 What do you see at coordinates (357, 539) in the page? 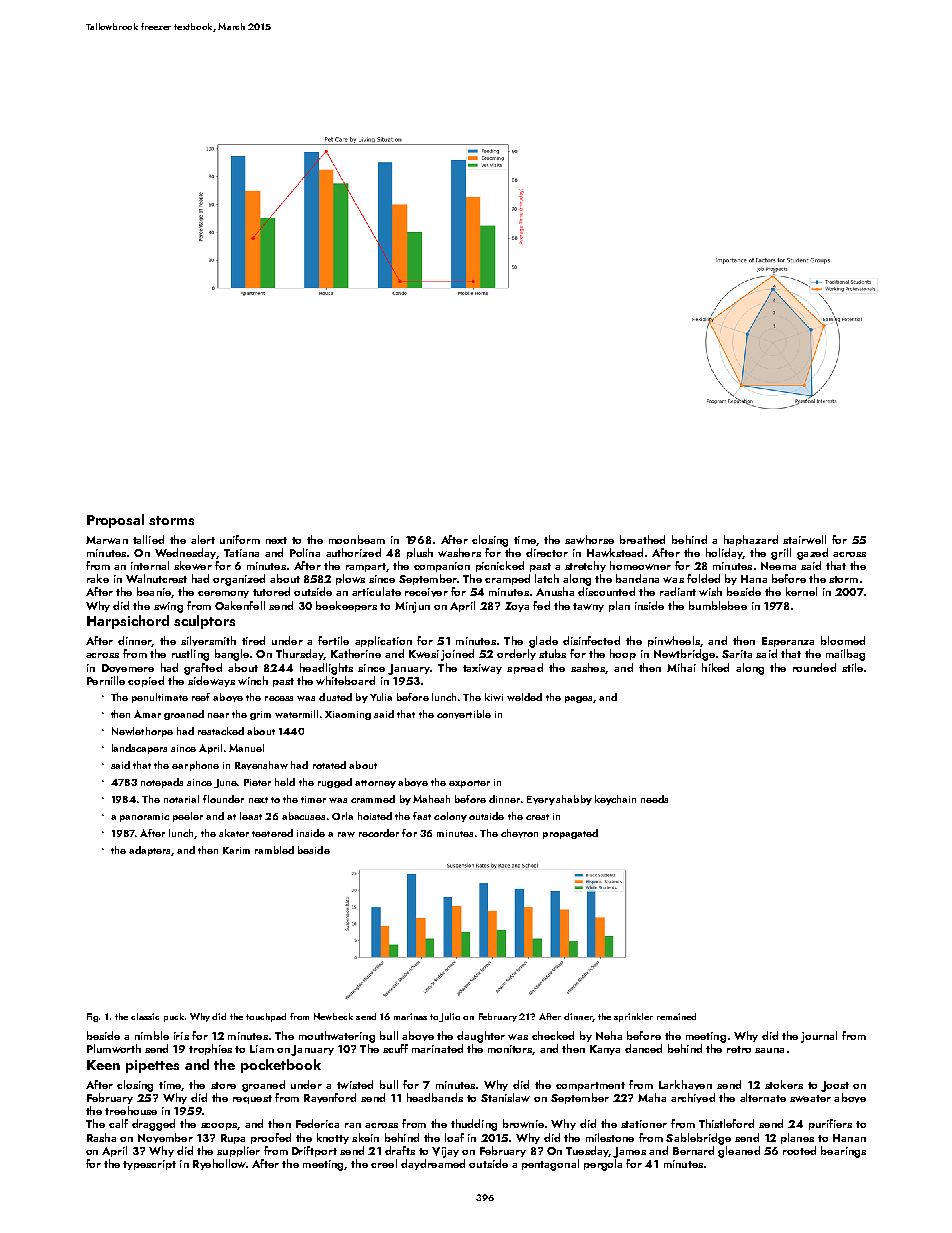
I see `moonbeam` at bounding box center [357, 539].
